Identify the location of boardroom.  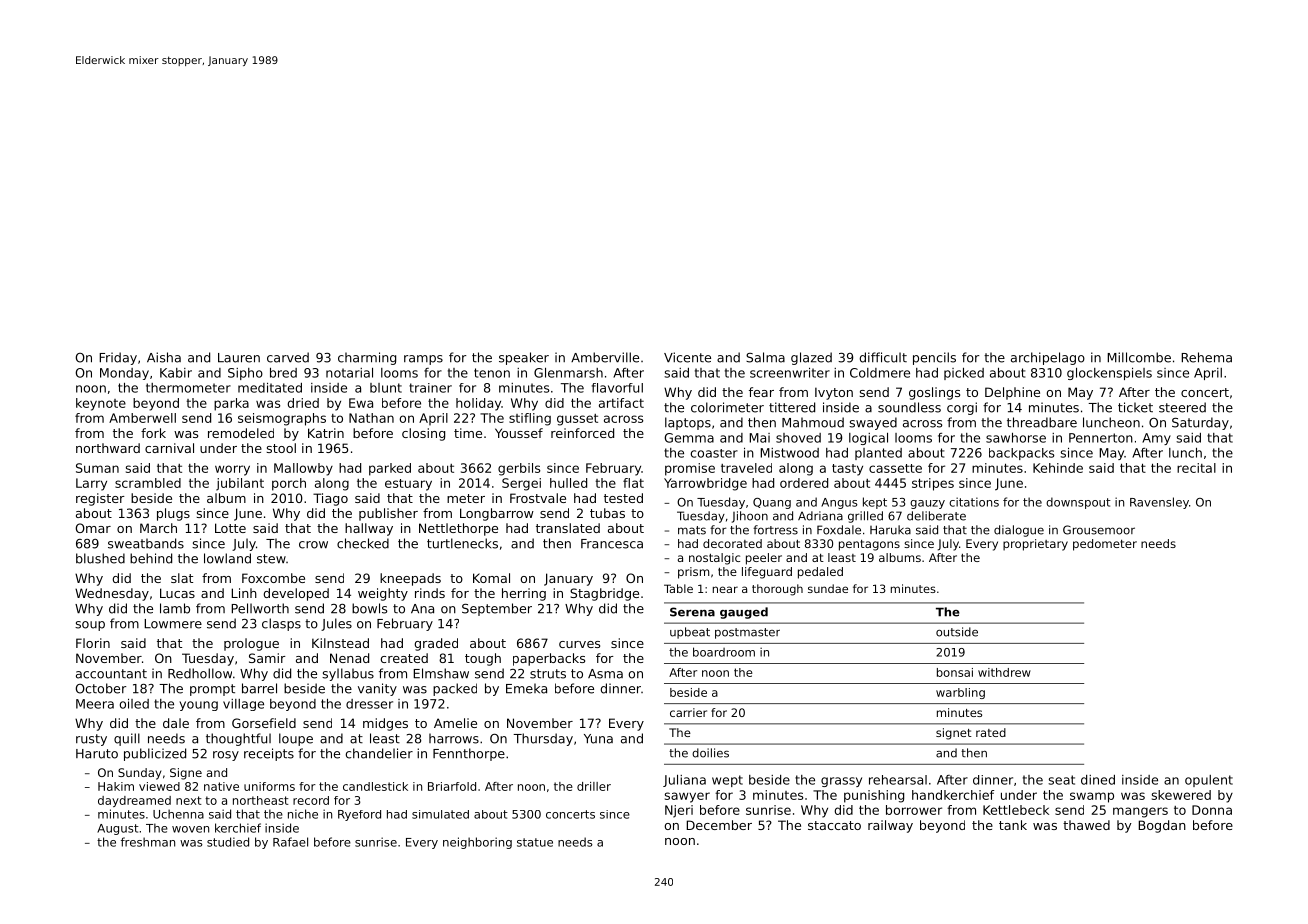
(724, 652).
